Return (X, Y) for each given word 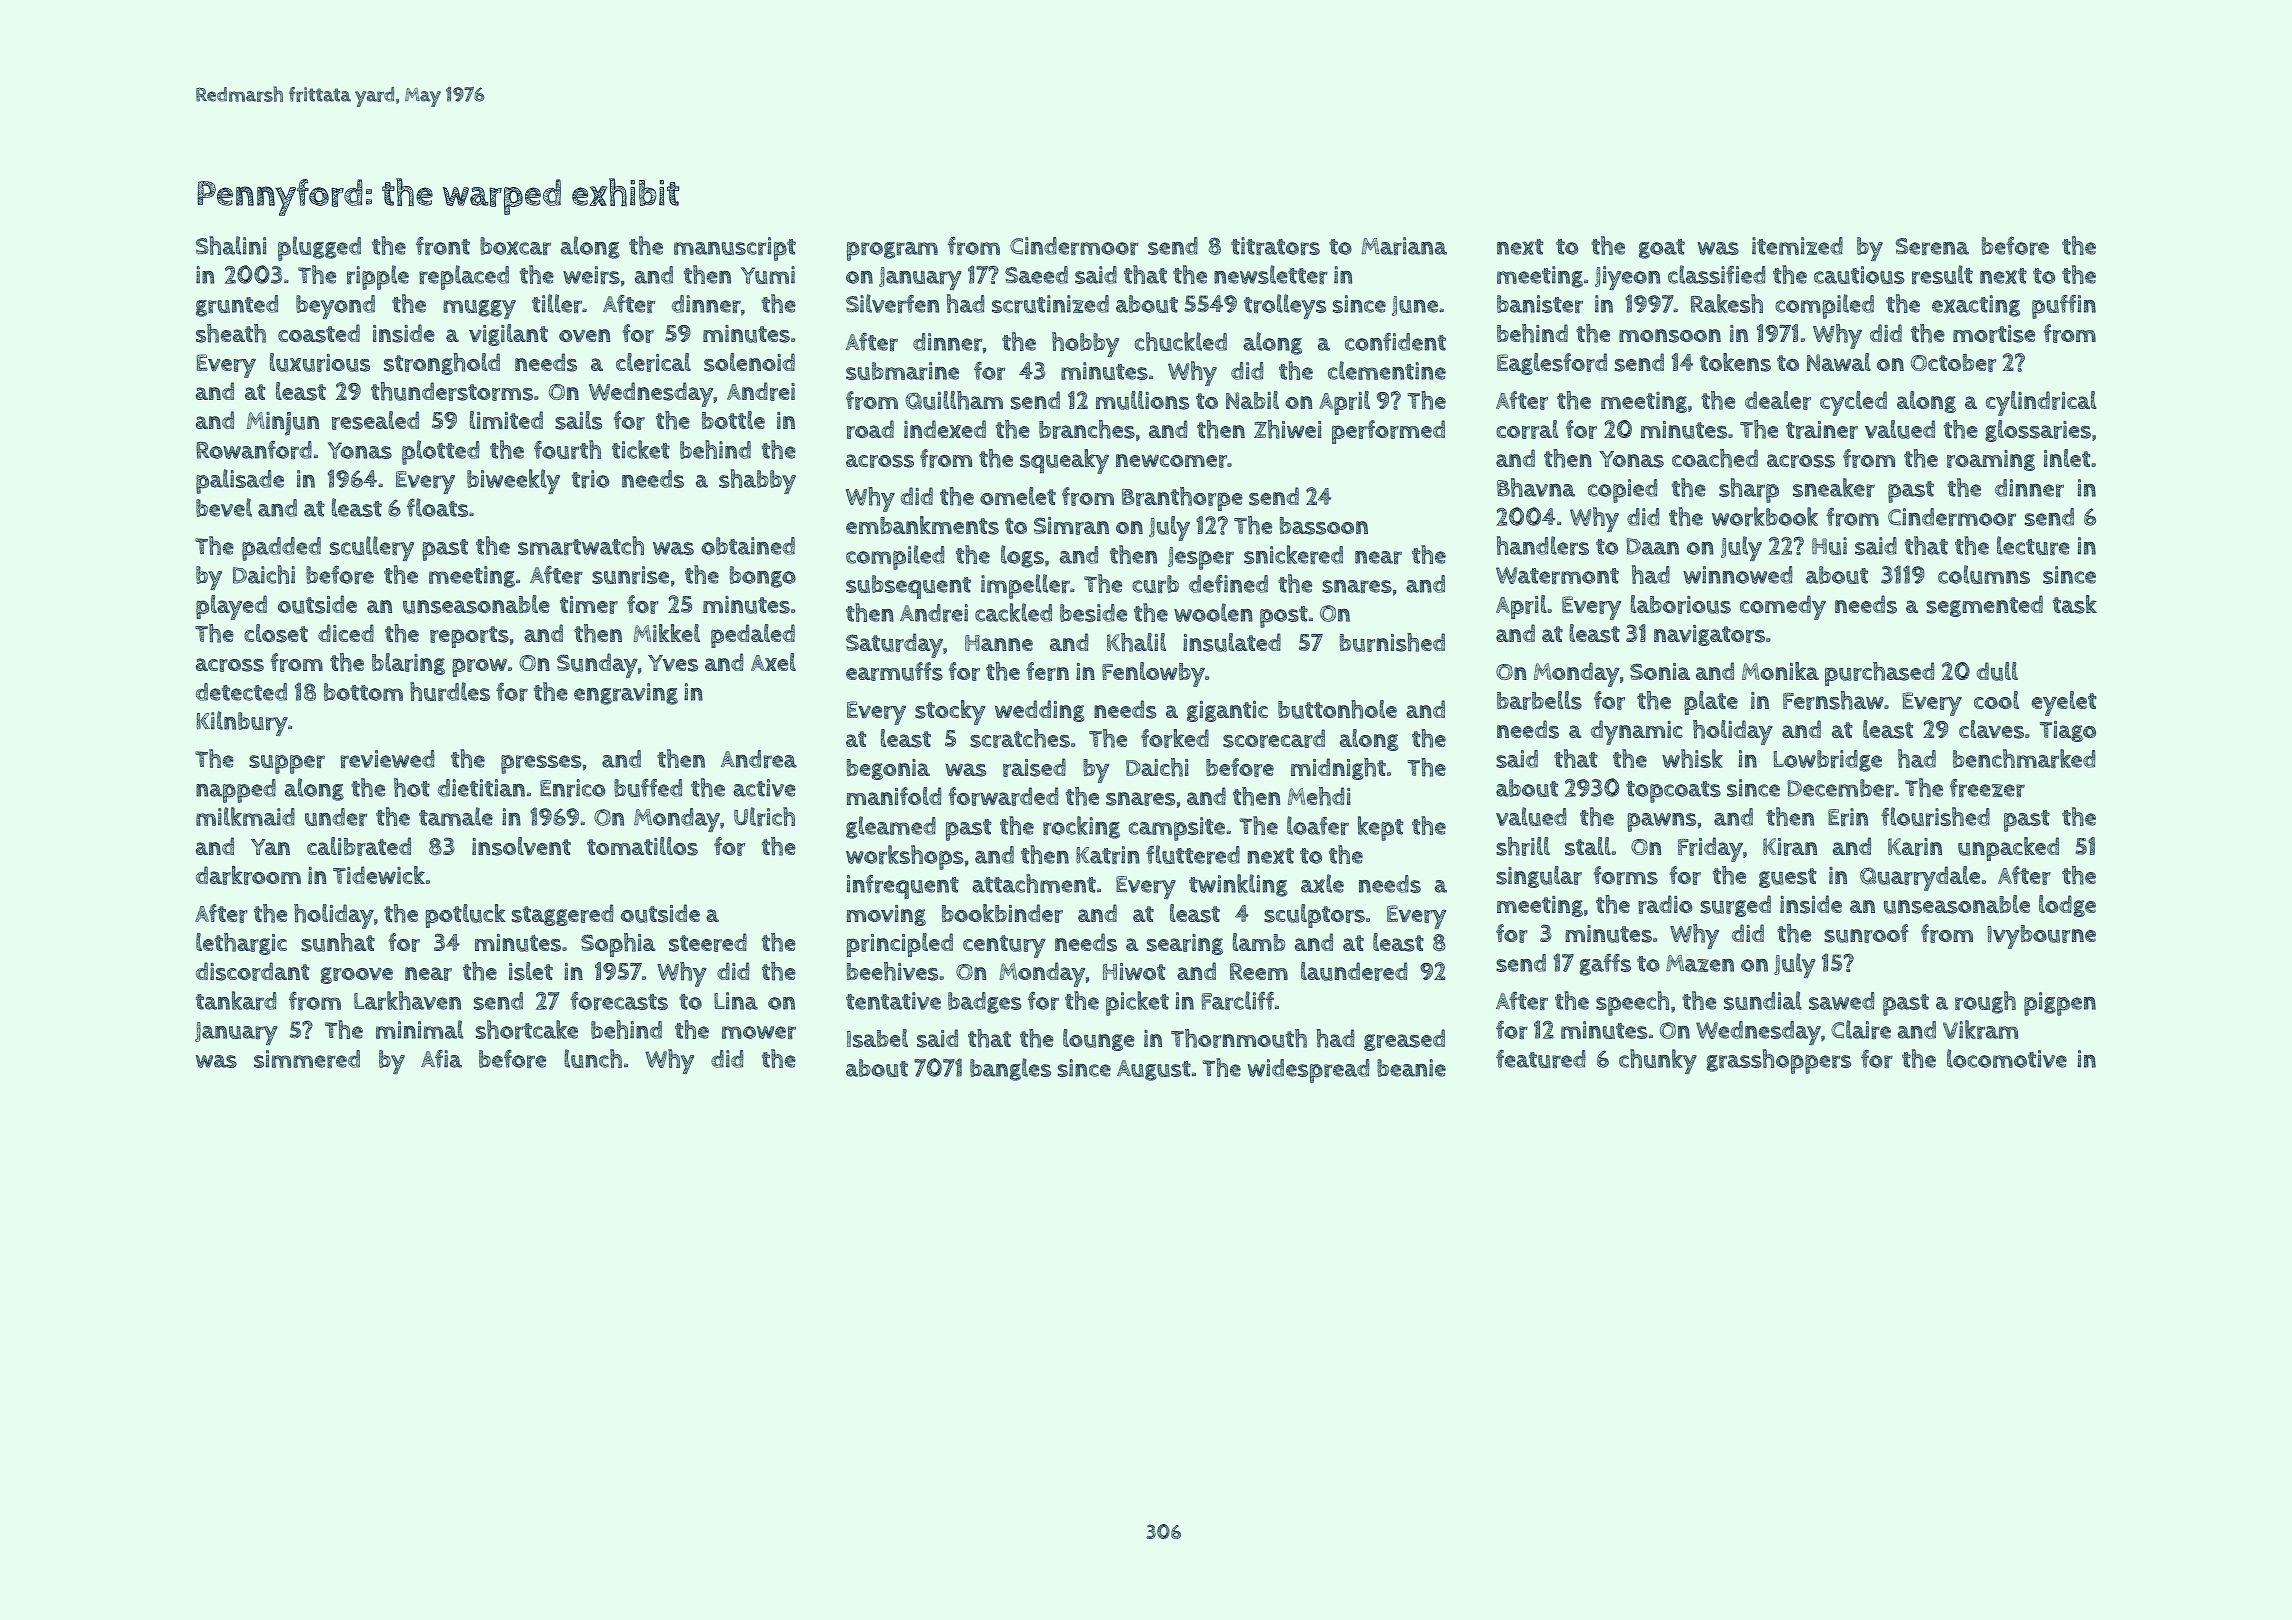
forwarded (1003, 796)
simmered (307, 1059)
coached (1715, 458)
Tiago (2068, 731)
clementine (1387, 370)
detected (241, 692)
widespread (1308, 1071)
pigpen (2060, 1004)
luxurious (320, 362)
